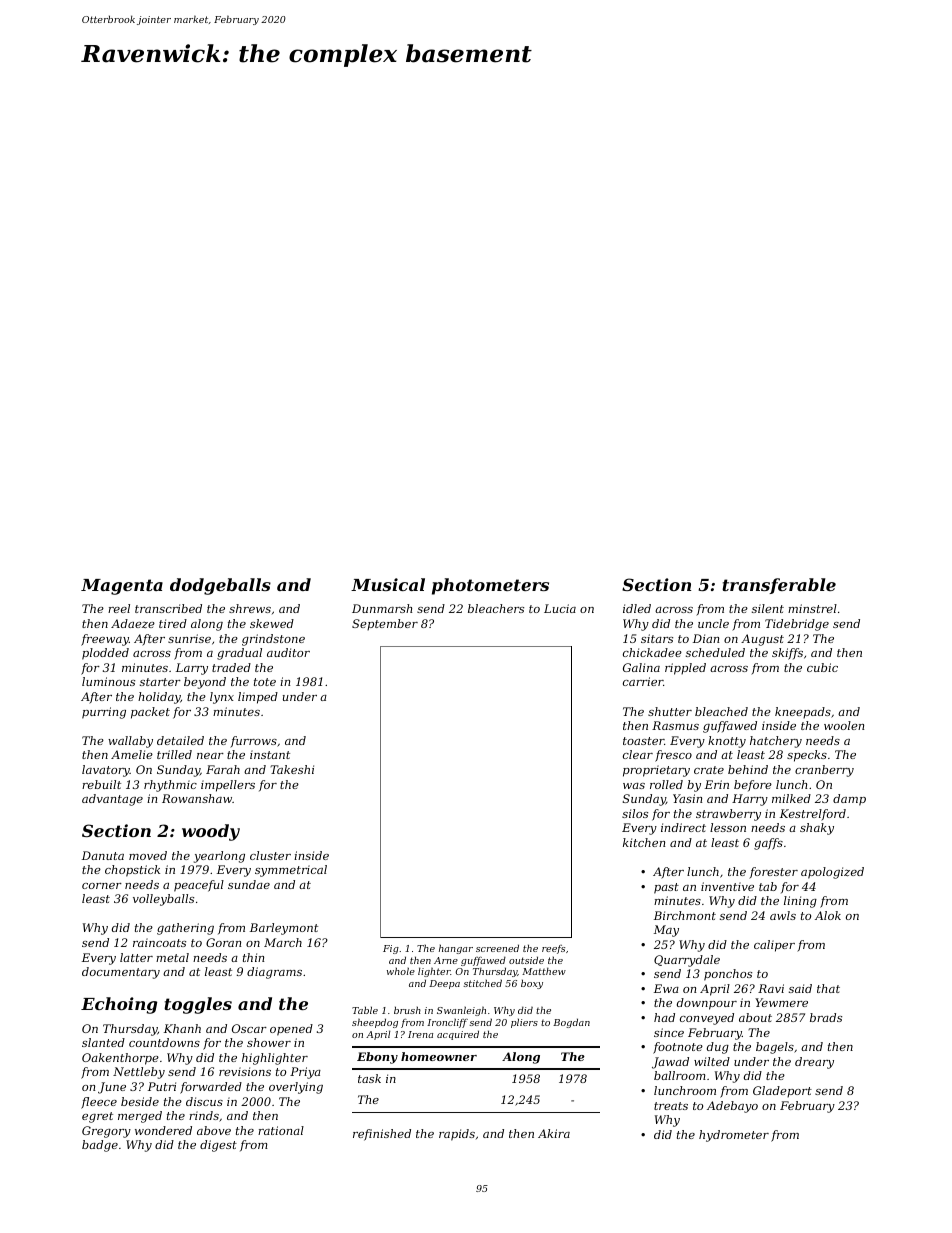 This screenshot has width=952, height=1233. What do you see at coordinates (755, 1017) in the screenshot?
I see `about` at bounding box center [755, 1017].
